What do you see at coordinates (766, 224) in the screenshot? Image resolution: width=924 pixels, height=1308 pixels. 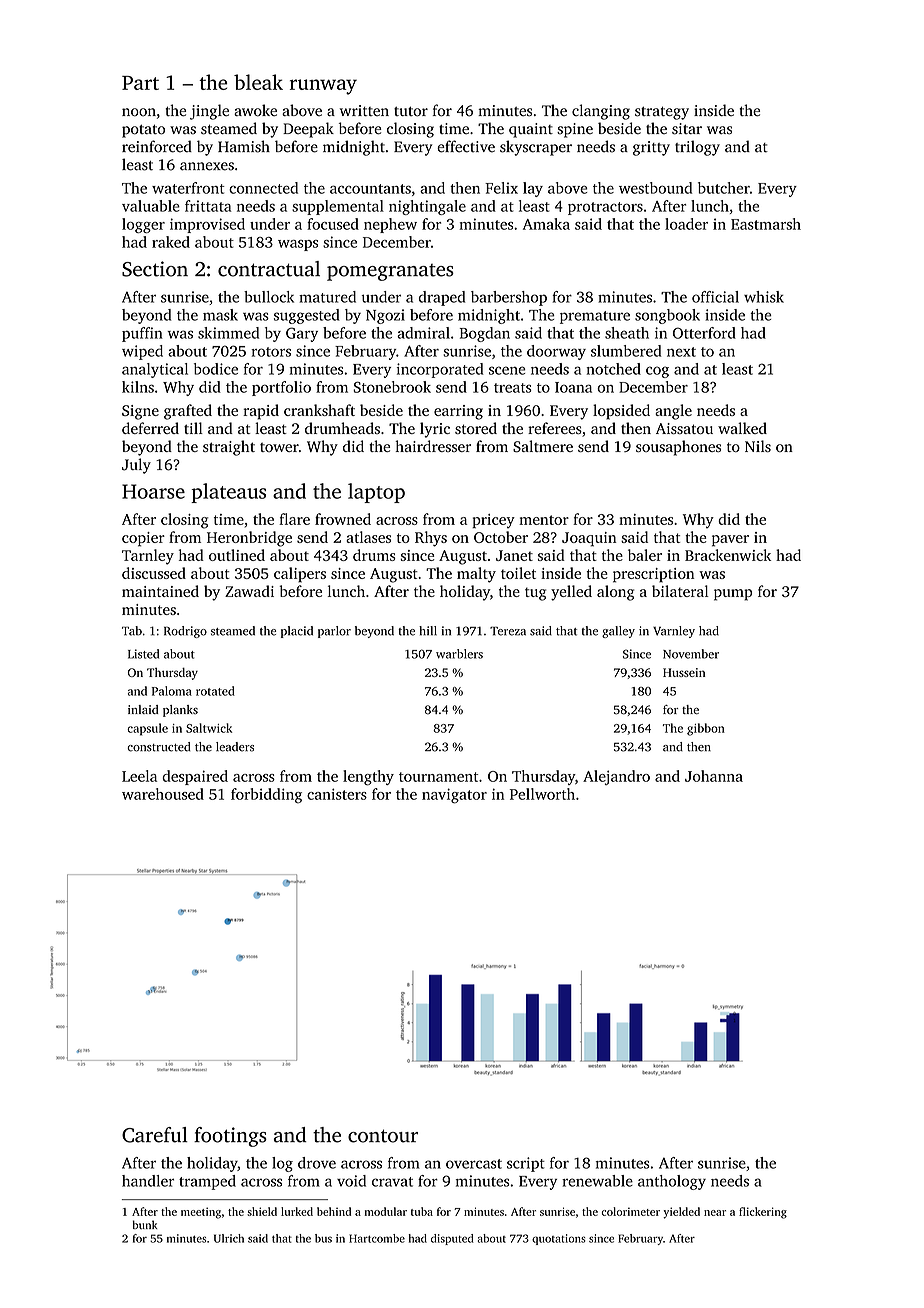 I see `Eastmarsh` at bounding box center [766, 224].
